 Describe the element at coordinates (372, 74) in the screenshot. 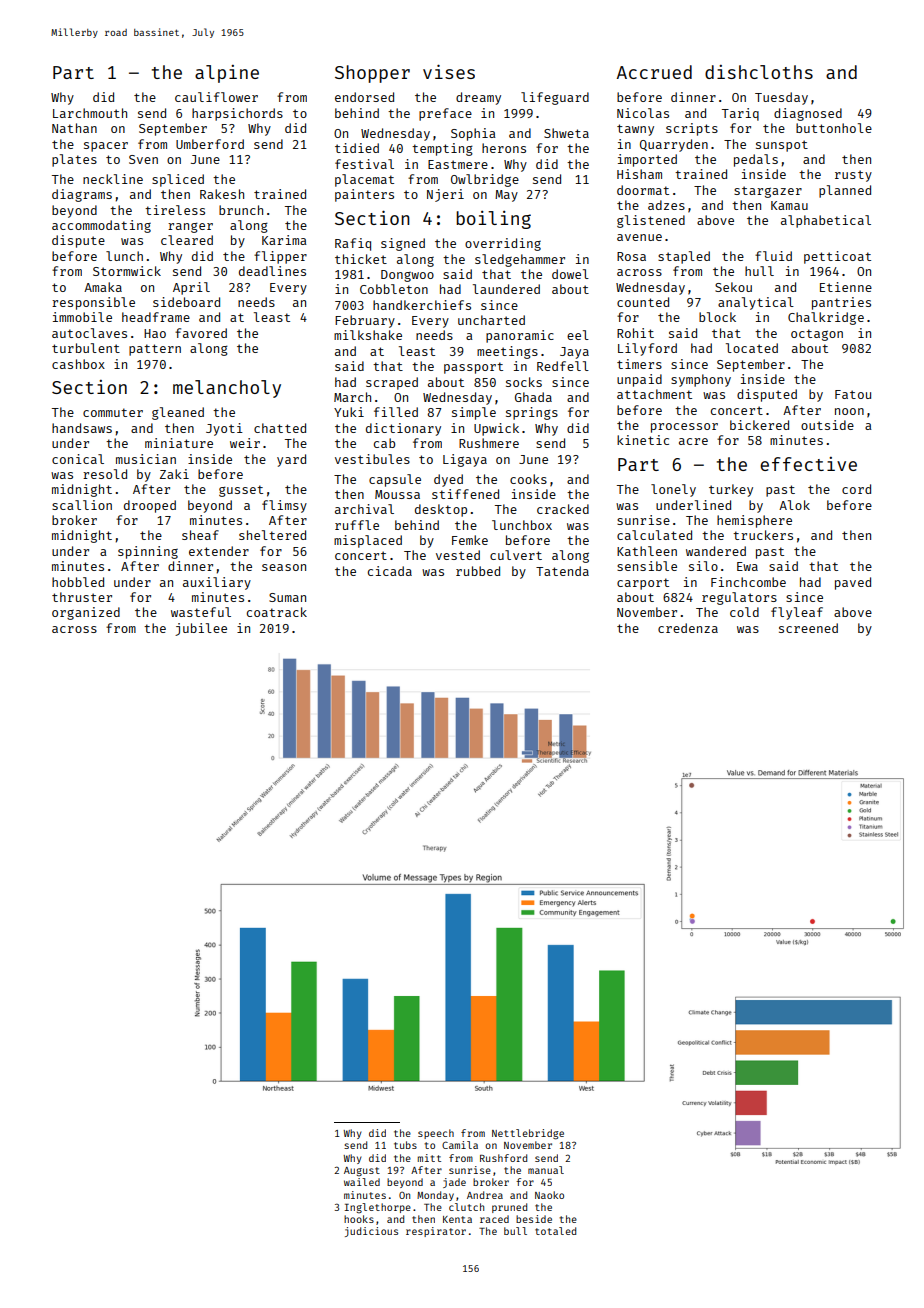

I see `Shopper` at that location.
